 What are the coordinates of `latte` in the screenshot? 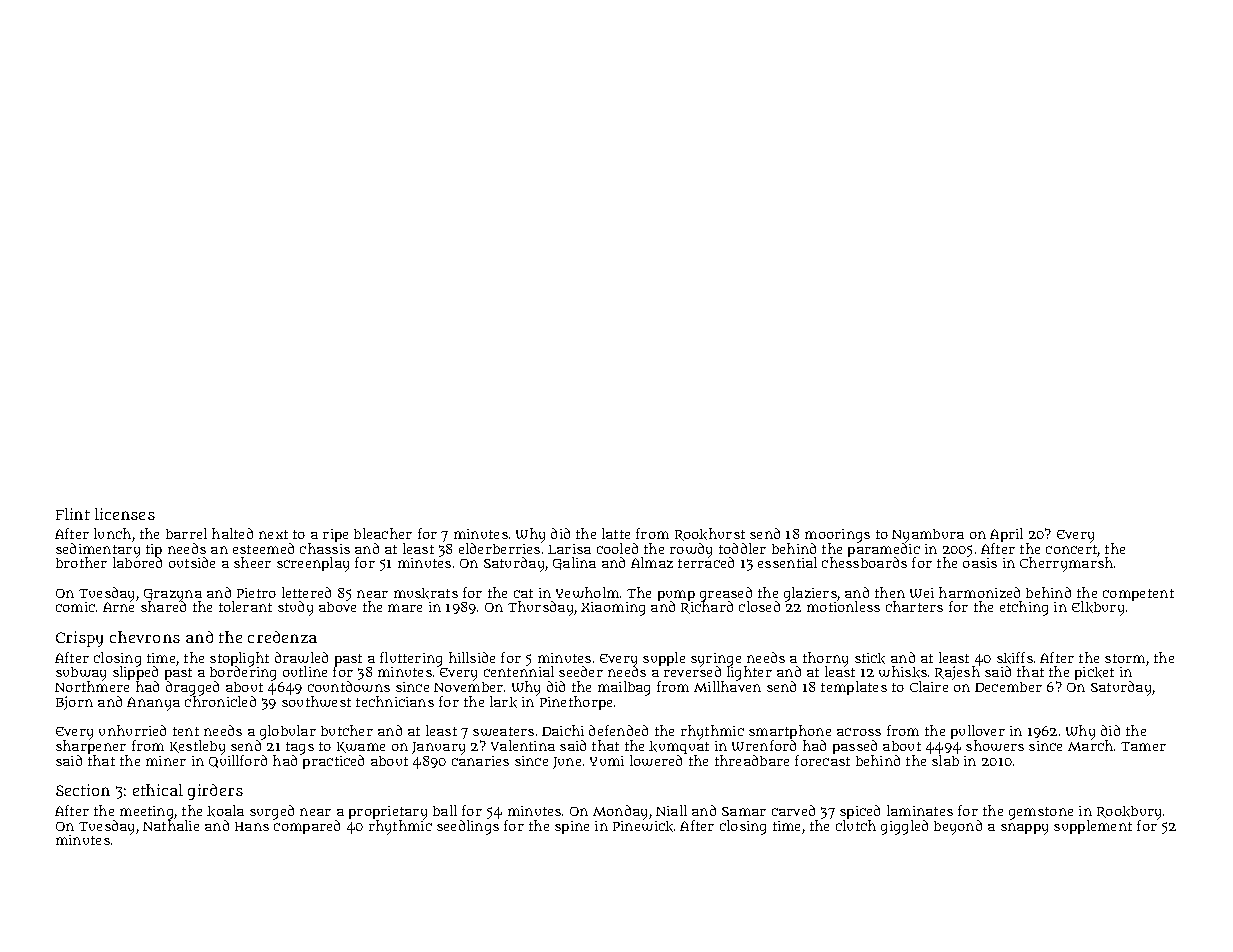 It's located at (616, 533).
